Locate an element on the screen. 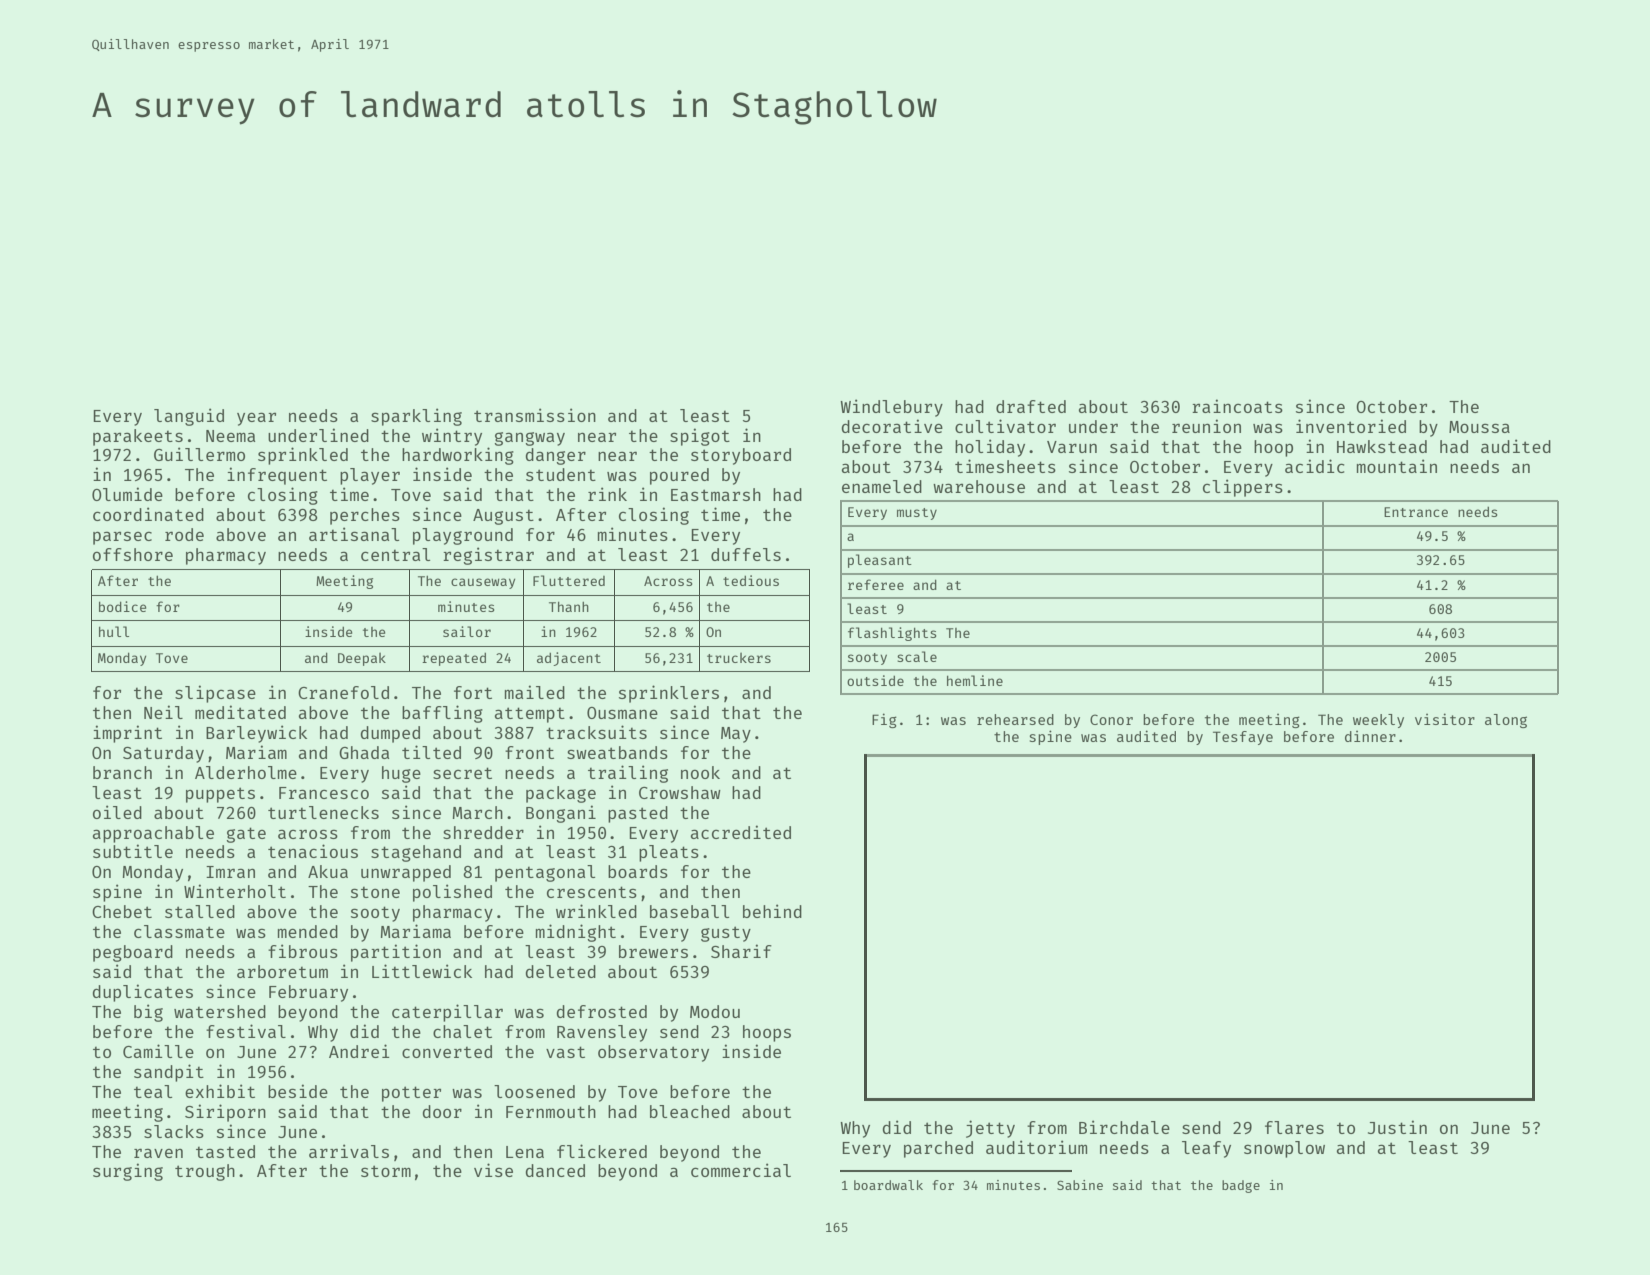 This screenshot has width=1650, height=1275. referee is located at coordinates (876, 584).
